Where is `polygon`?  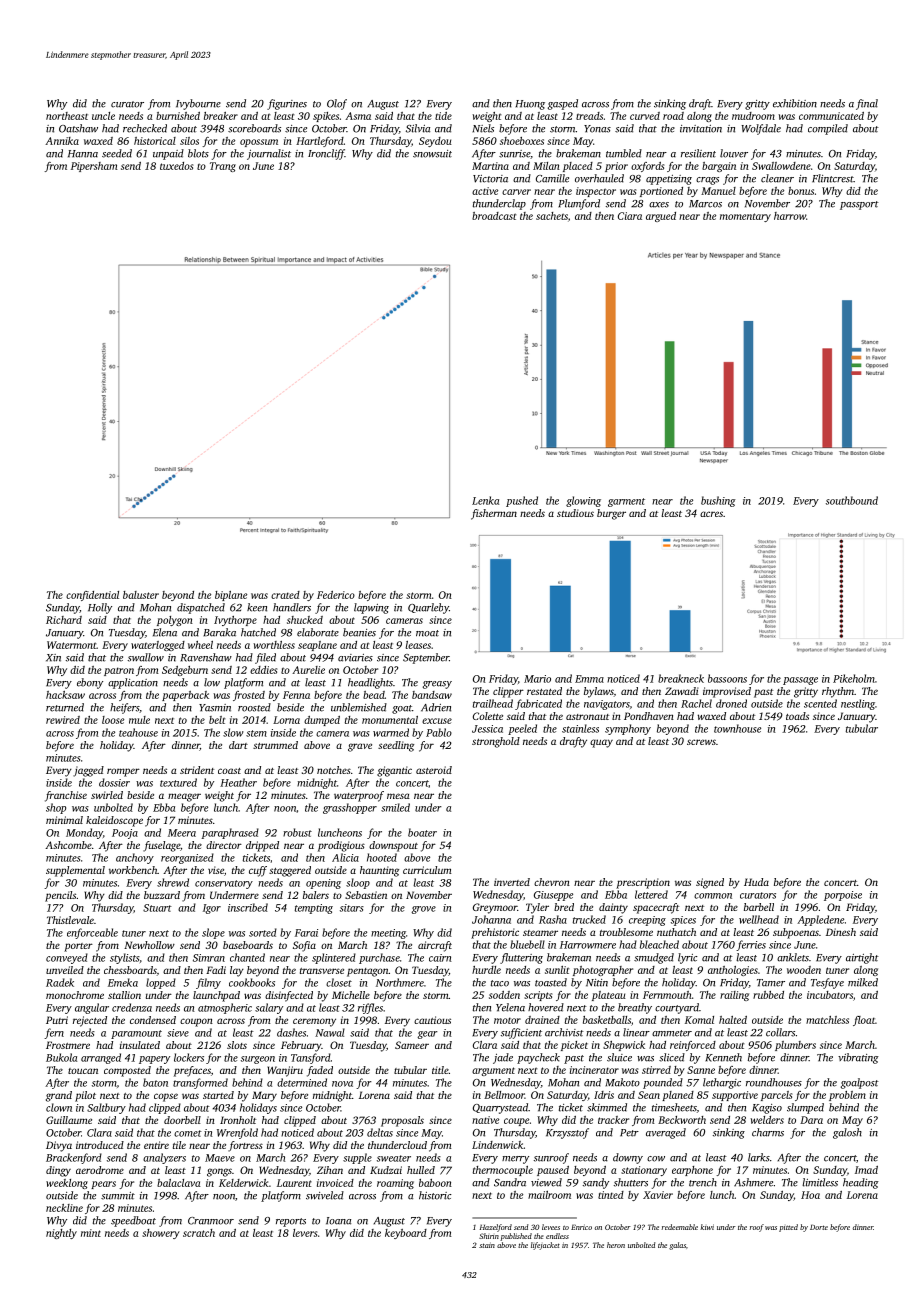
polygon is located at coordinates (175, 621).
